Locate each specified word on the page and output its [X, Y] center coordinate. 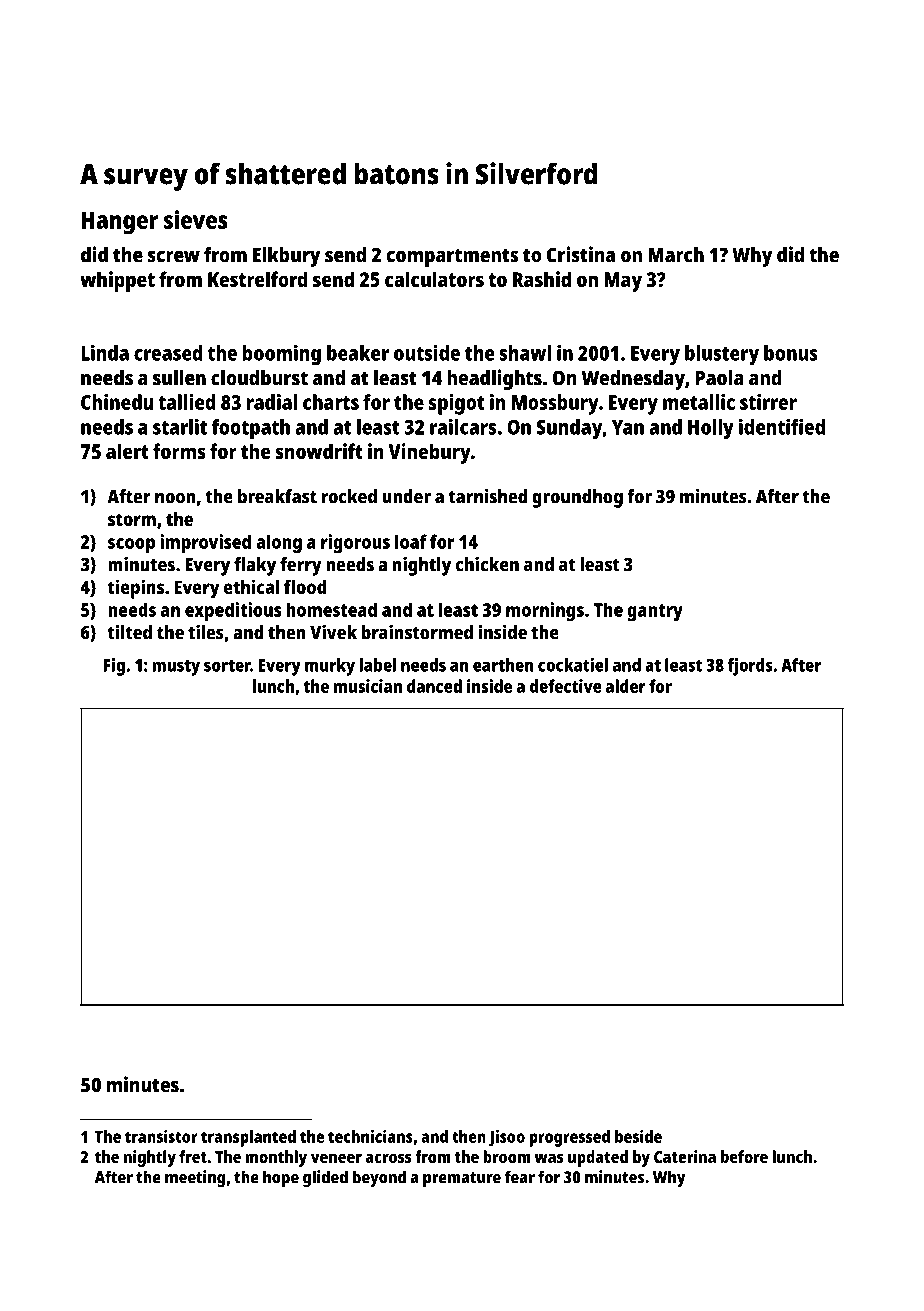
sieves [196, 219]
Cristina [581, 254]
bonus [791, 353]
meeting [195, 1178]
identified [782, 426]
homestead [332, 609]
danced [434, 686]
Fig [114, 667]
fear [520, 1177]
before [744, 1156]
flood [305, 586]
